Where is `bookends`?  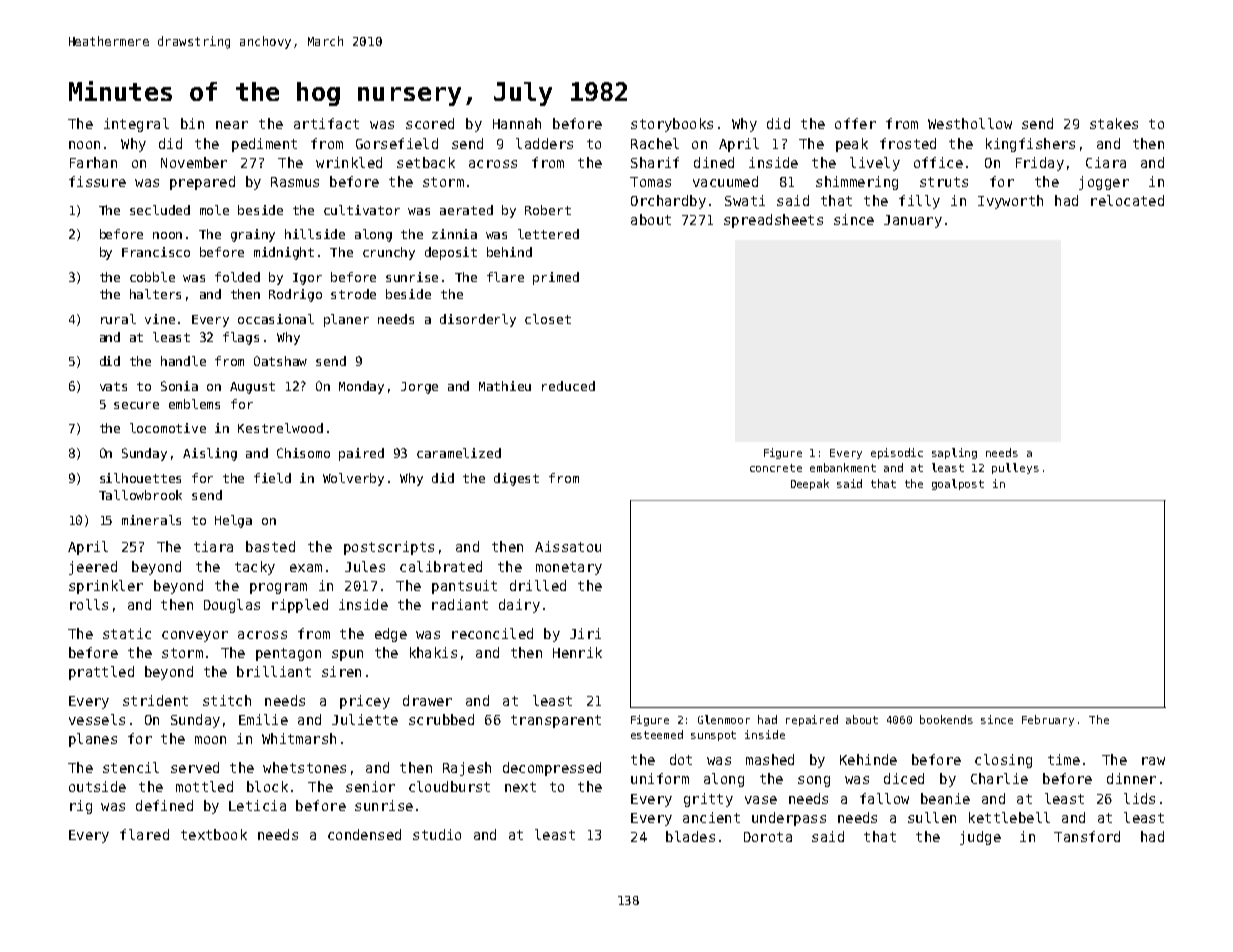 bookends is located at coordinates (946, 719).
